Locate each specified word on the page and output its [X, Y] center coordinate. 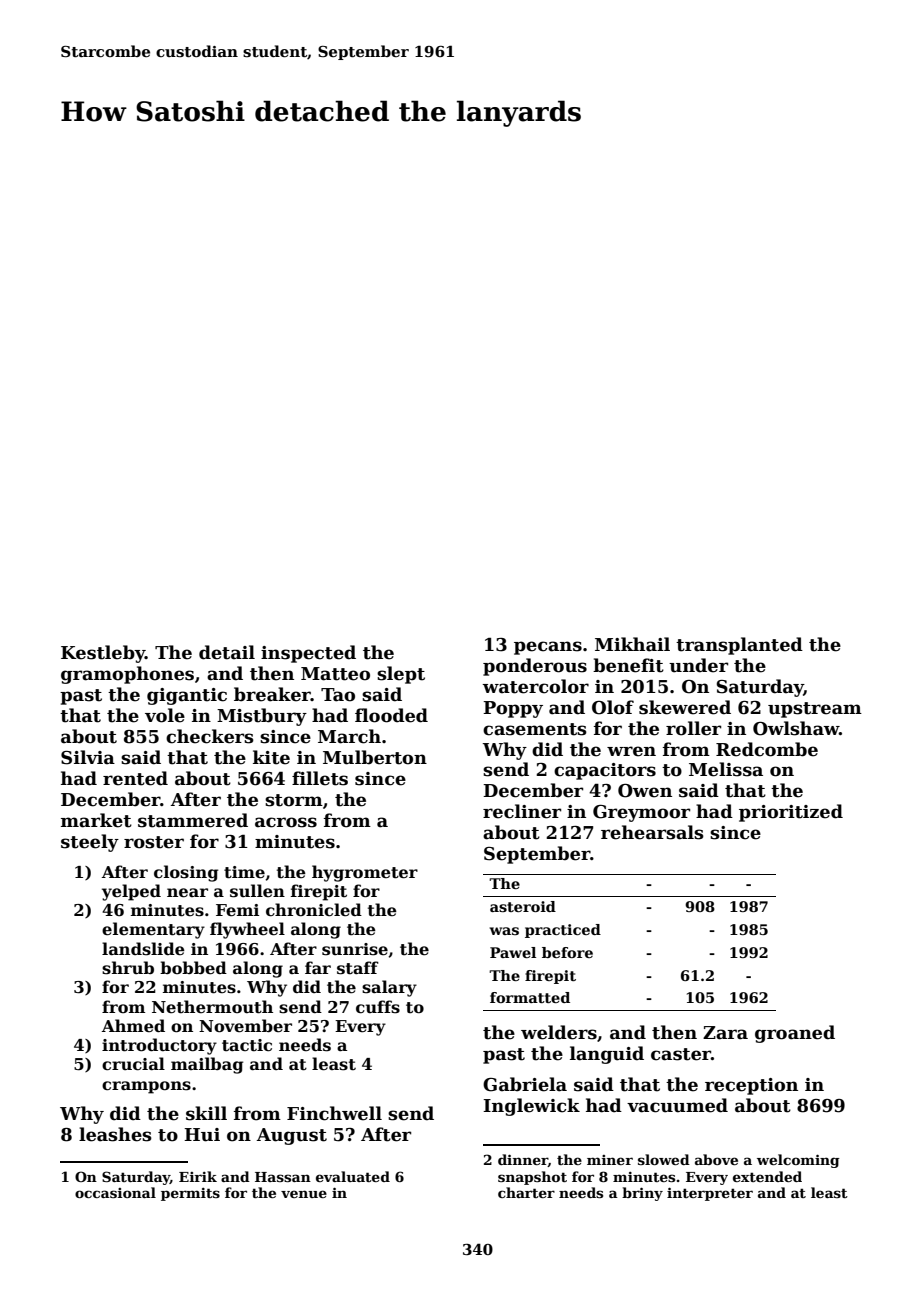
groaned [795, 1034]
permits [190, 1194]
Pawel [513, 952]
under [698, 665]
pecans [548, 648]
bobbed [193, 968]
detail [227, 652]
